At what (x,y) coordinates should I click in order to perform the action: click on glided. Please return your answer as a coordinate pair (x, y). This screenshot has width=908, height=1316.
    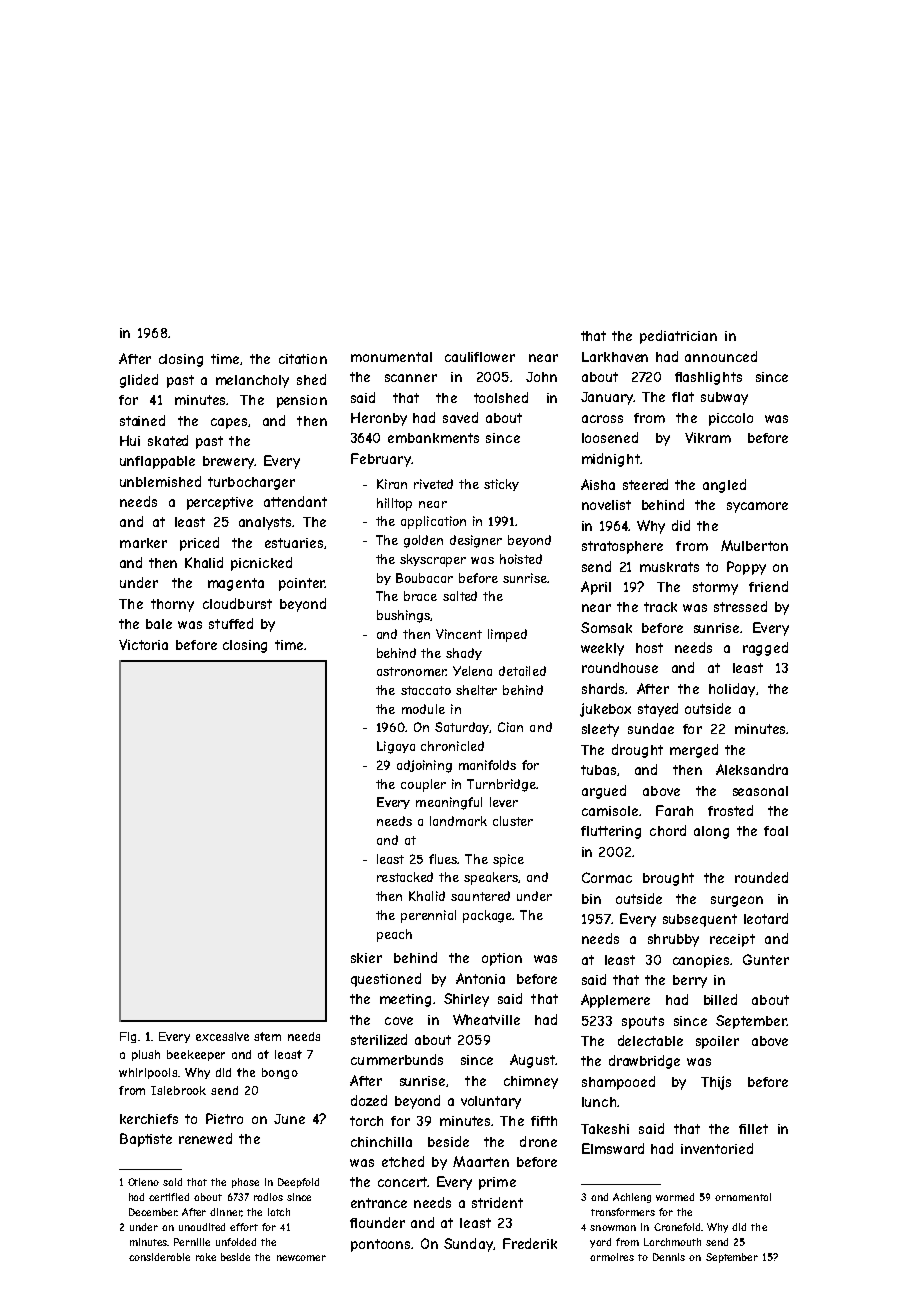
    Looking at the image, I should click on (139, 381).
